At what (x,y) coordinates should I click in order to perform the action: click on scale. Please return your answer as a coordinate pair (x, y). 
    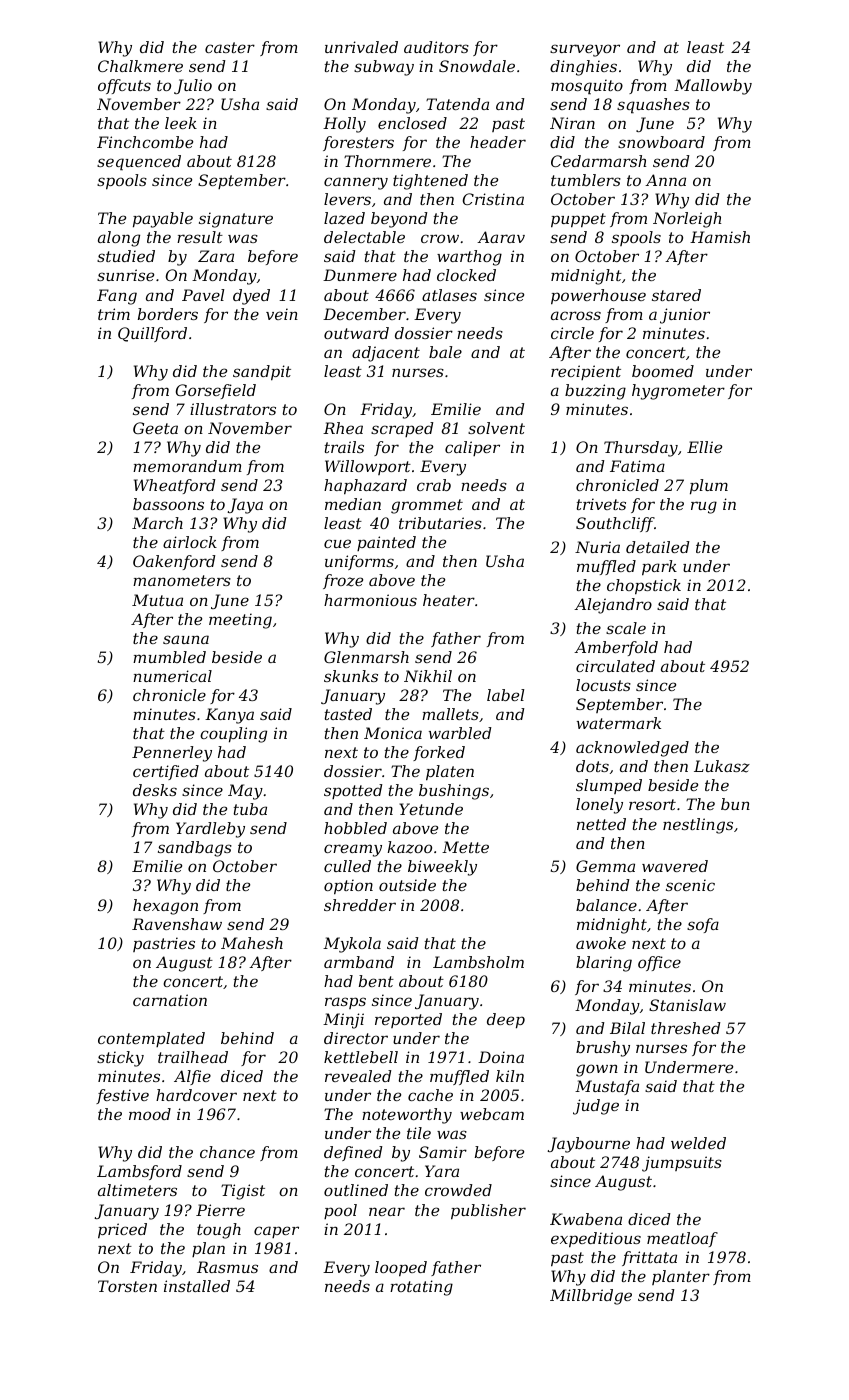
    Looking at the image, I should click on (626, 628).
